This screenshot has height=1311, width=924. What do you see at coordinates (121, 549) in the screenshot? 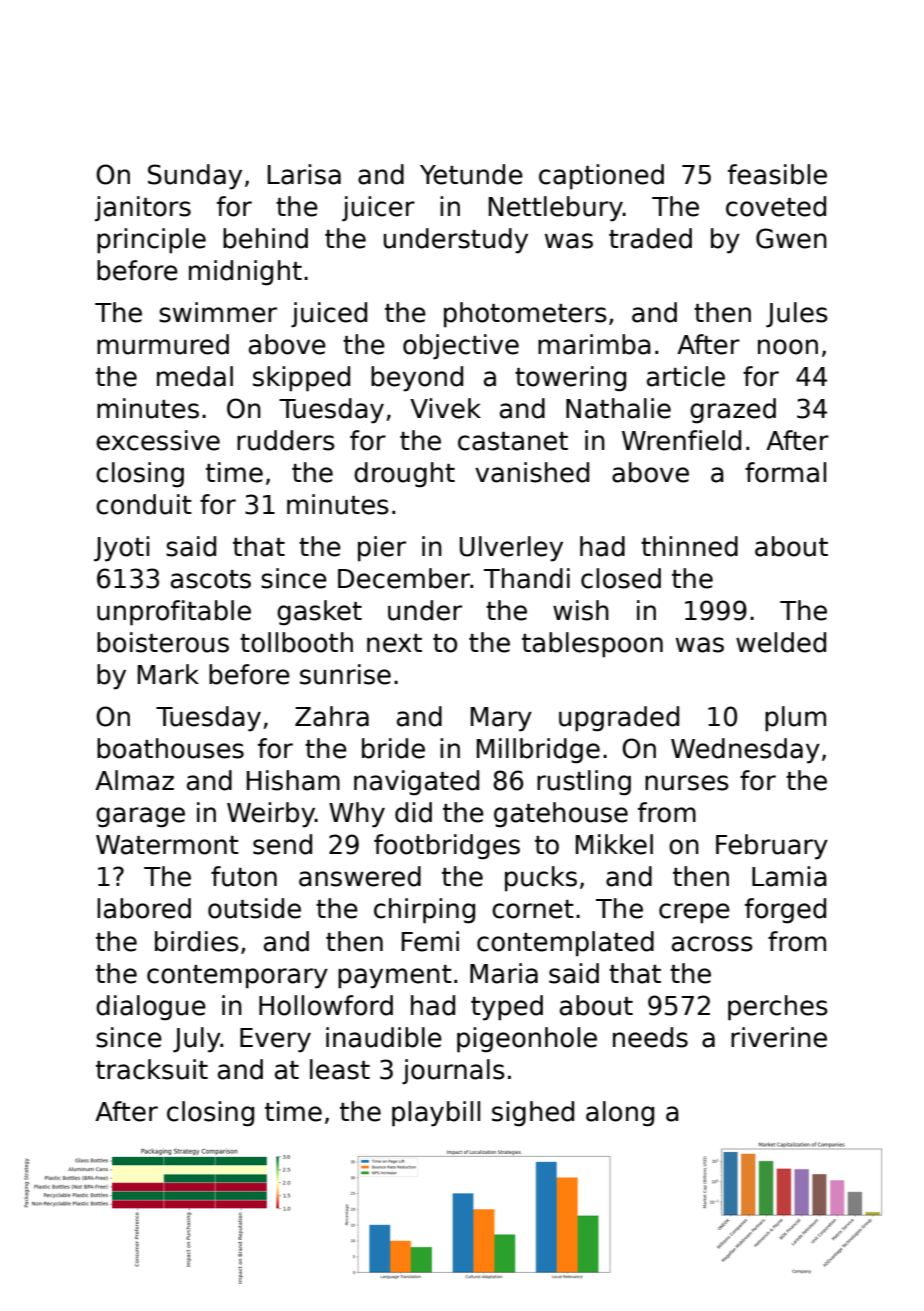
I see `Jyoti` at bounding box center [121, 549].
